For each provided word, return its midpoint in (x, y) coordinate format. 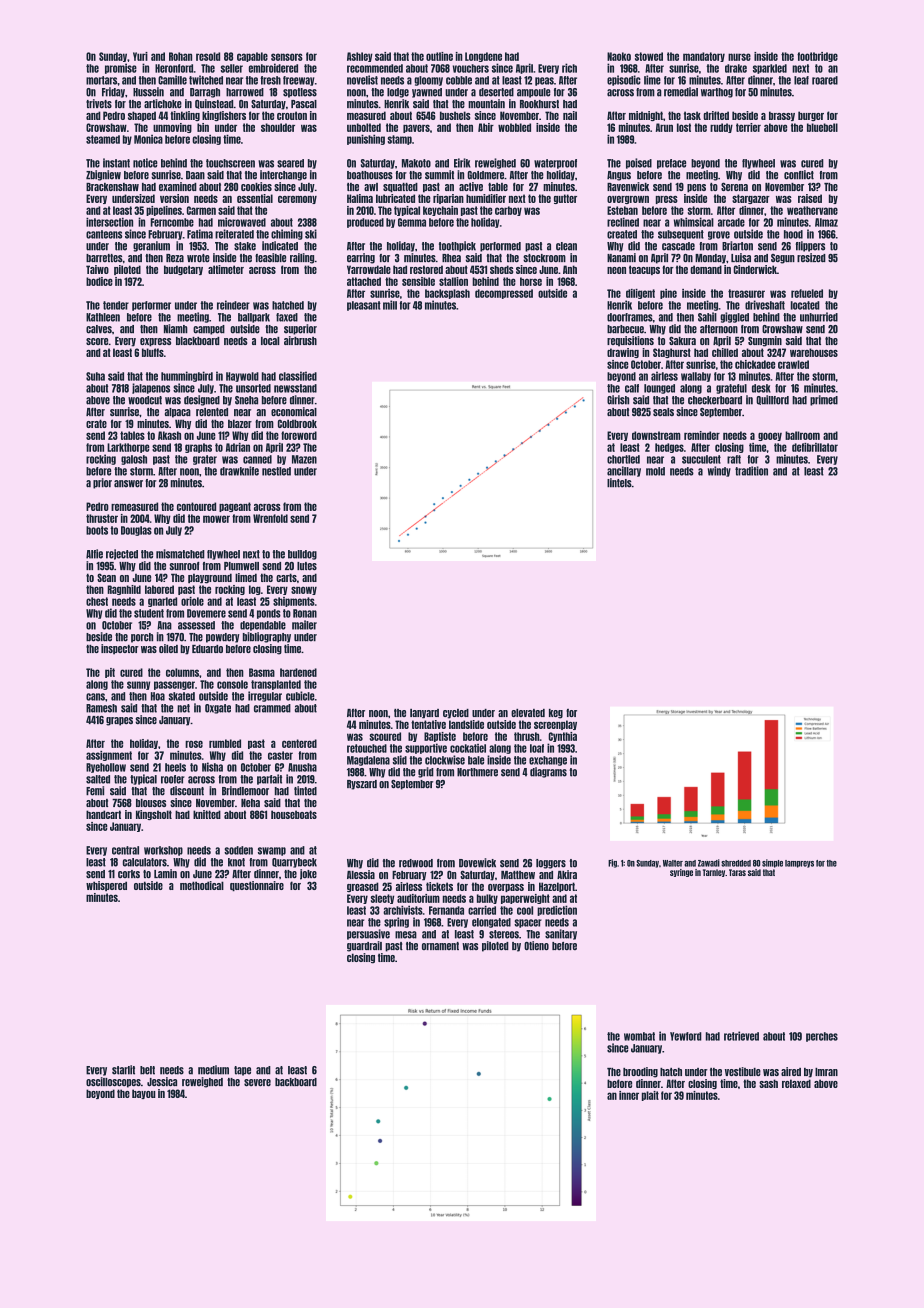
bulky (487, 899)
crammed (272, 708)
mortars (101, 80)
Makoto (416, 163)
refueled (807, 293)
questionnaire (257, 886)
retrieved (741, 1036)
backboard (296, 1082)
